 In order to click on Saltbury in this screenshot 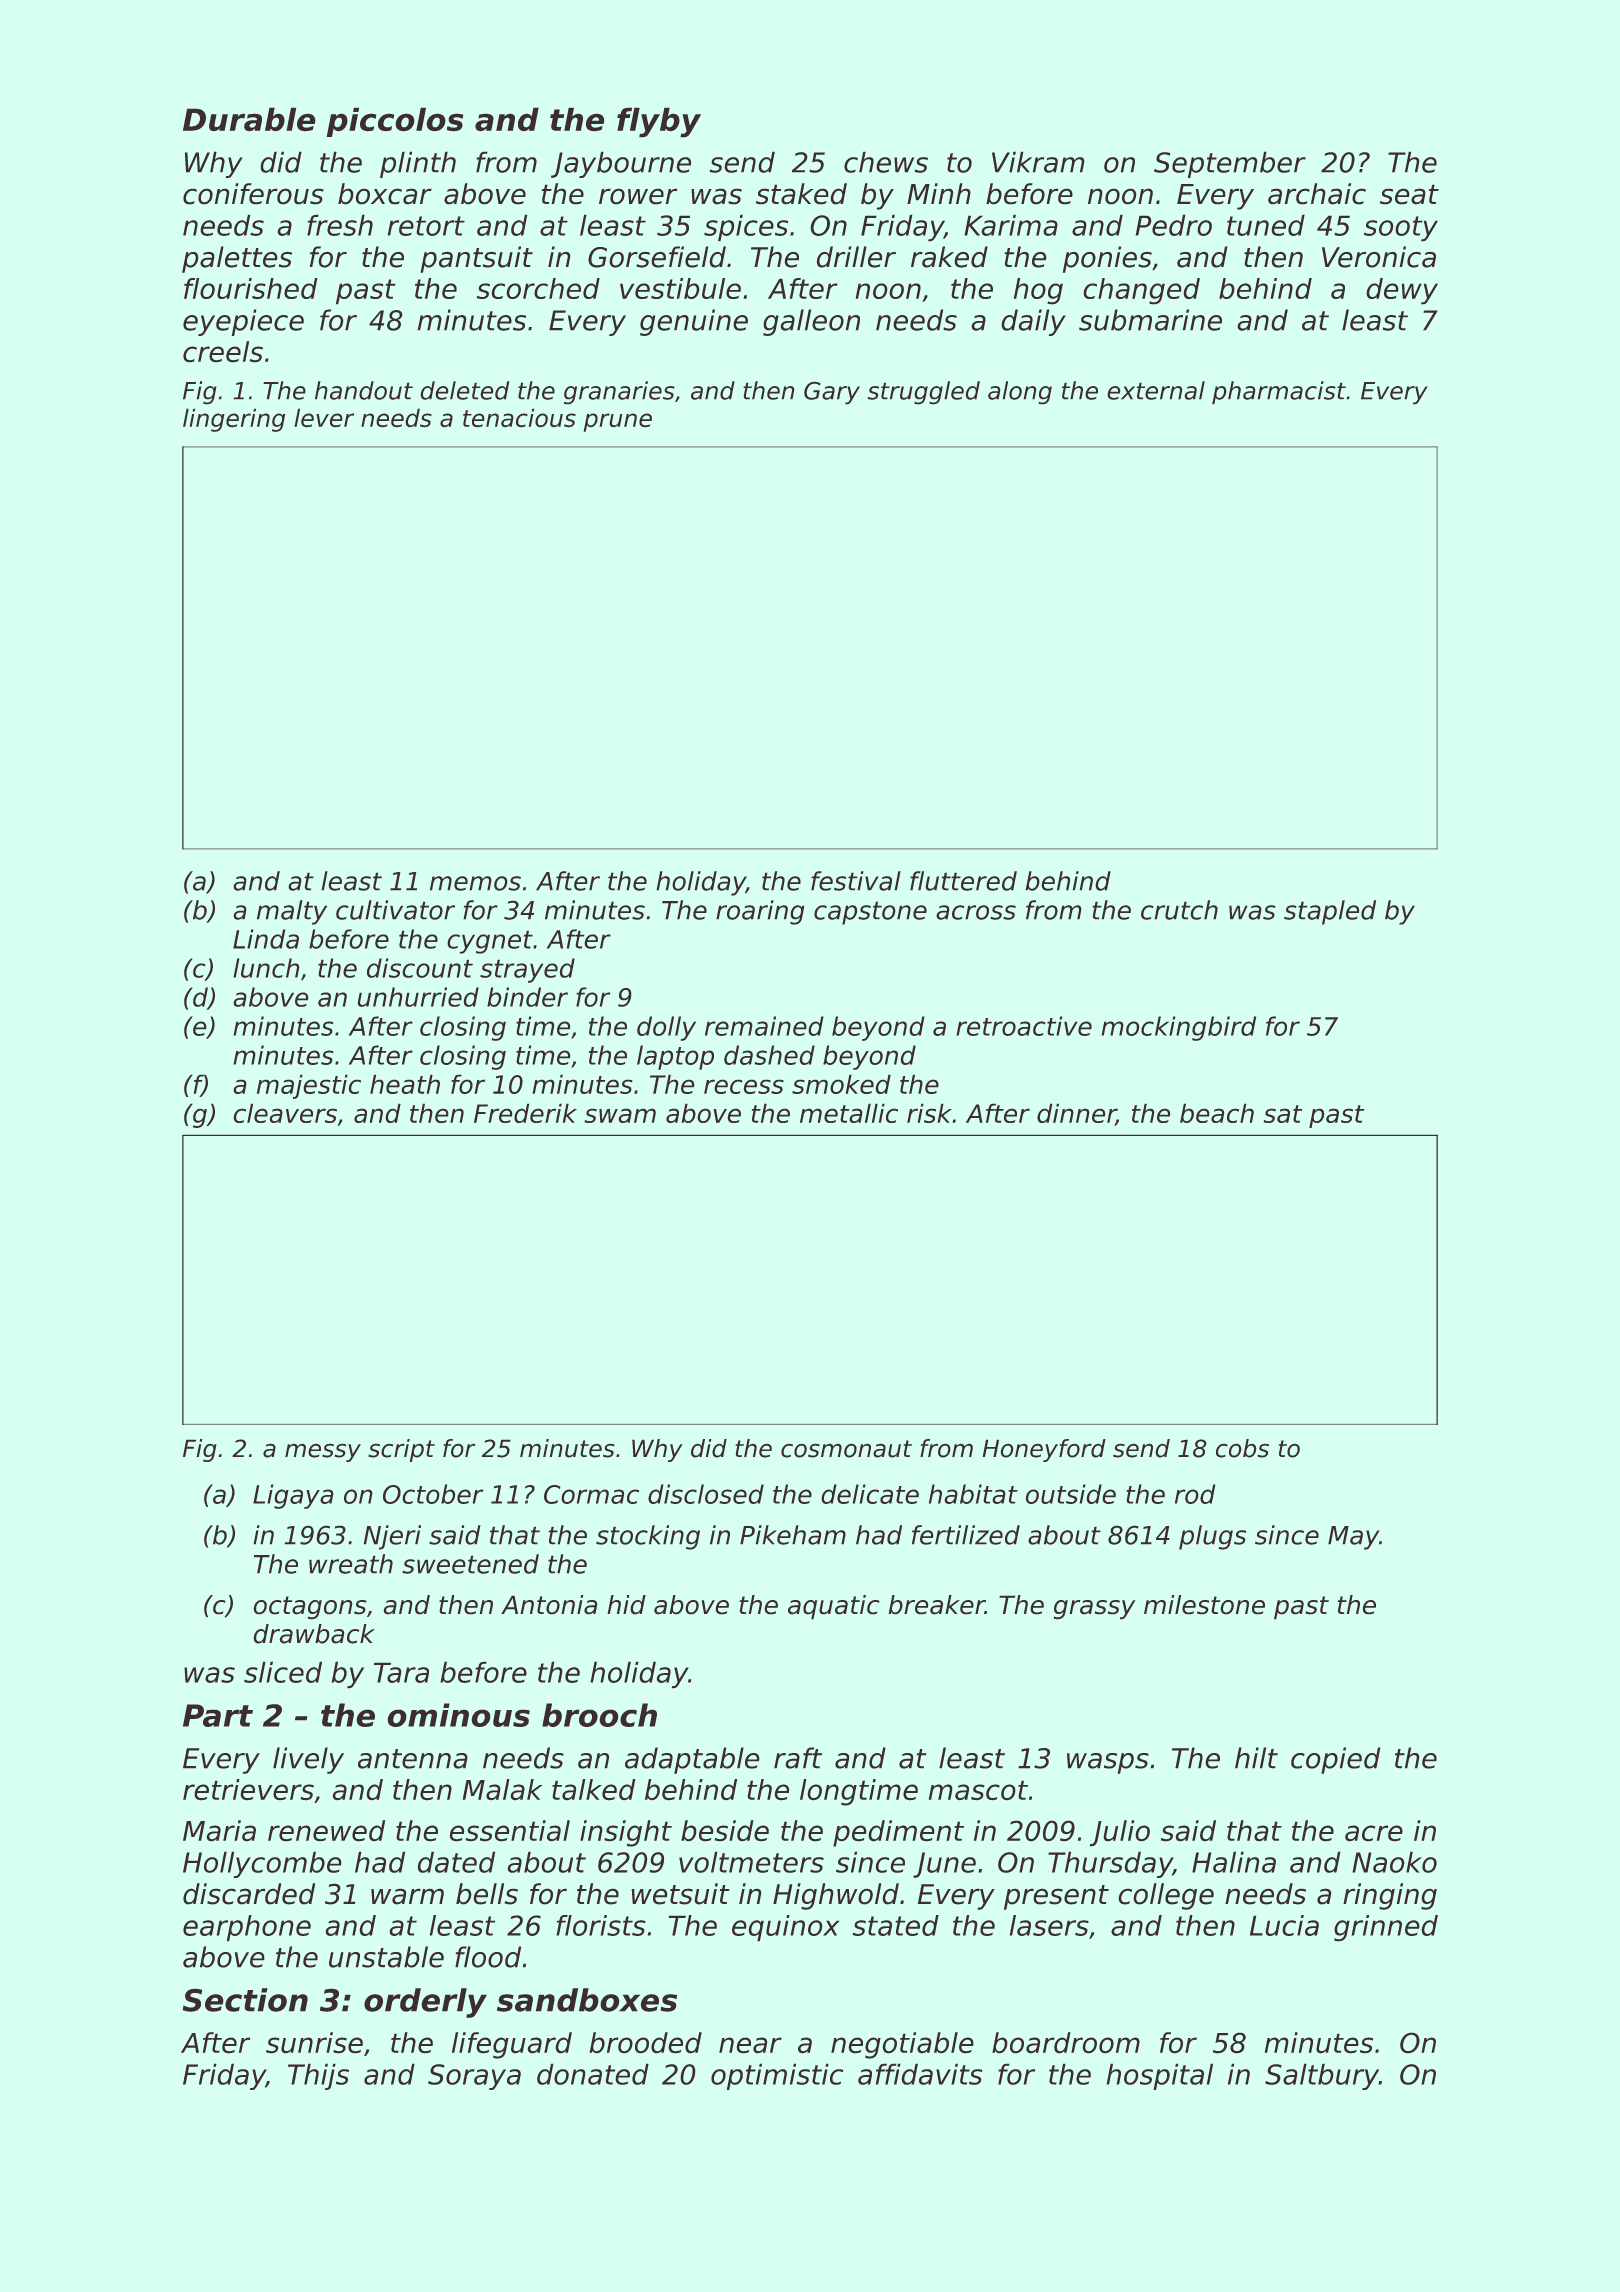, I will do `click(1322, 2076)`.
